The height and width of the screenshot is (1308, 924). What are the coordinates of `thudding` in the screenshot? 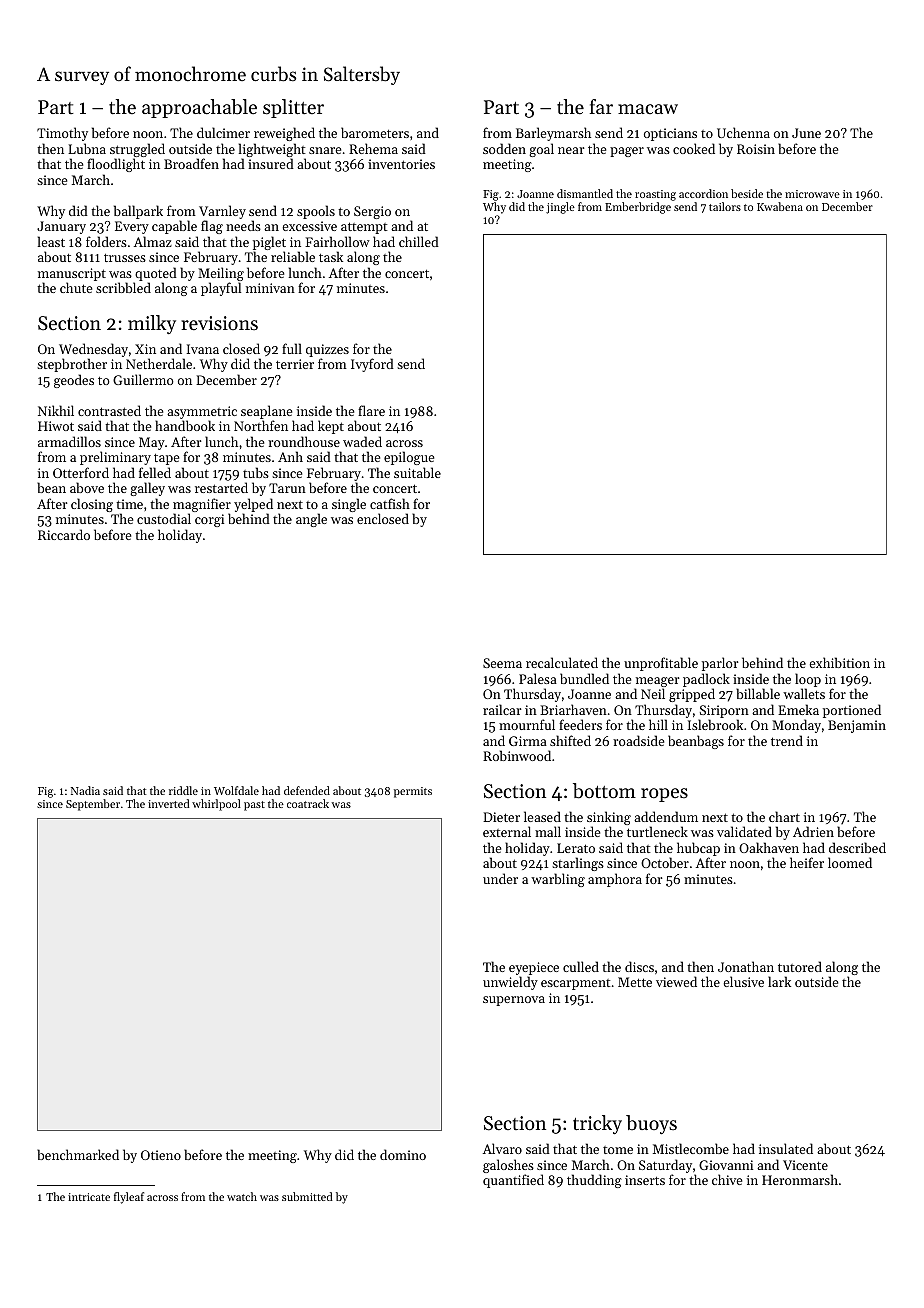 It's located at (594, 1181).
